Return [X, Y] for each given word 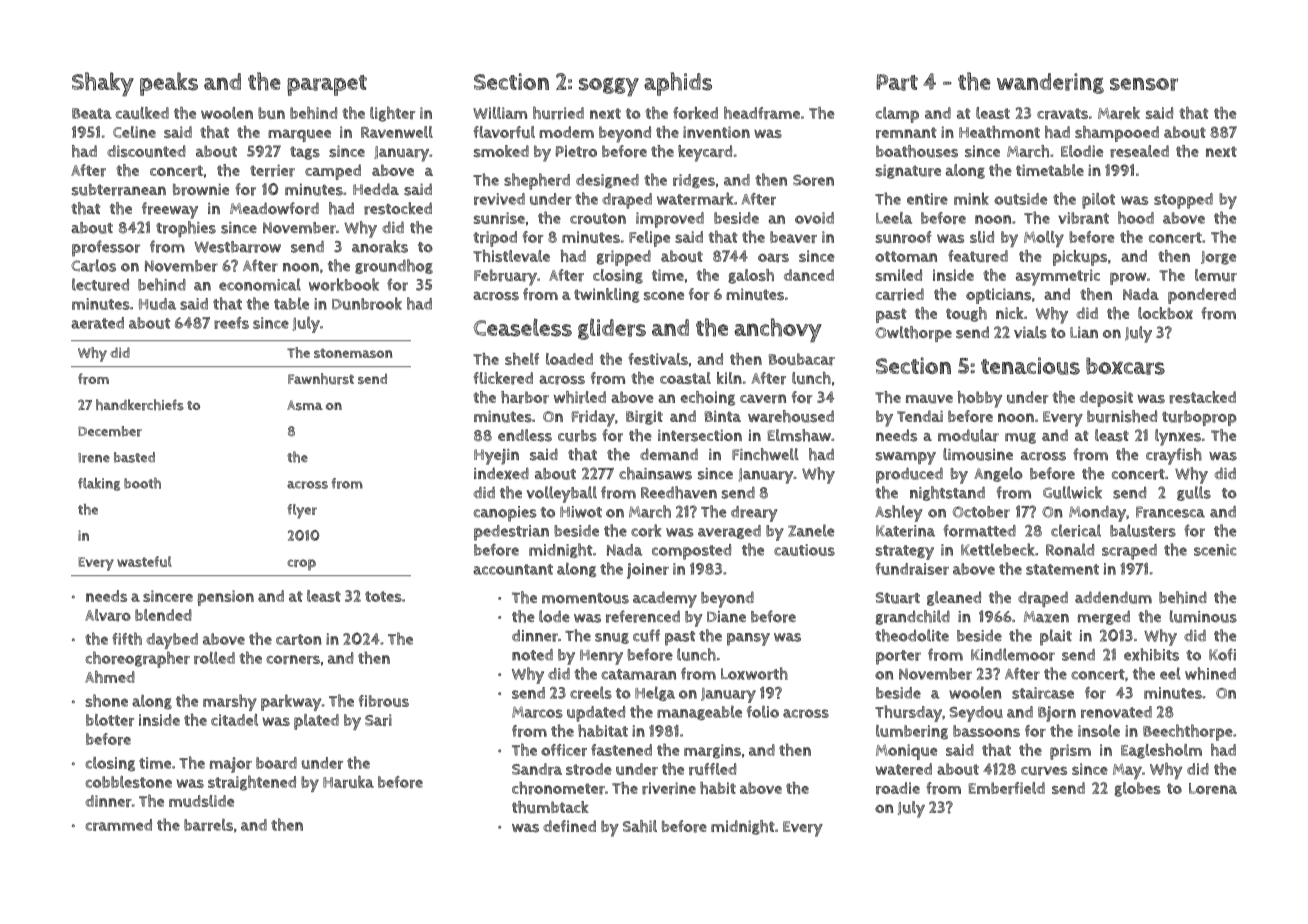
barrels [208, 825]
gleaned [954, 598]
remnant [906, 133]
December [110, 431]
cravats [1062, 114]
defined [569, 826]
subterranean [119, 190]
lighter [392, 114]
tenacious [1030, 366]
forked [695, 113]
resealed [1139, 151]
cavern [763, 399]
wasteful [144, 561]
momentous [585, 598]
